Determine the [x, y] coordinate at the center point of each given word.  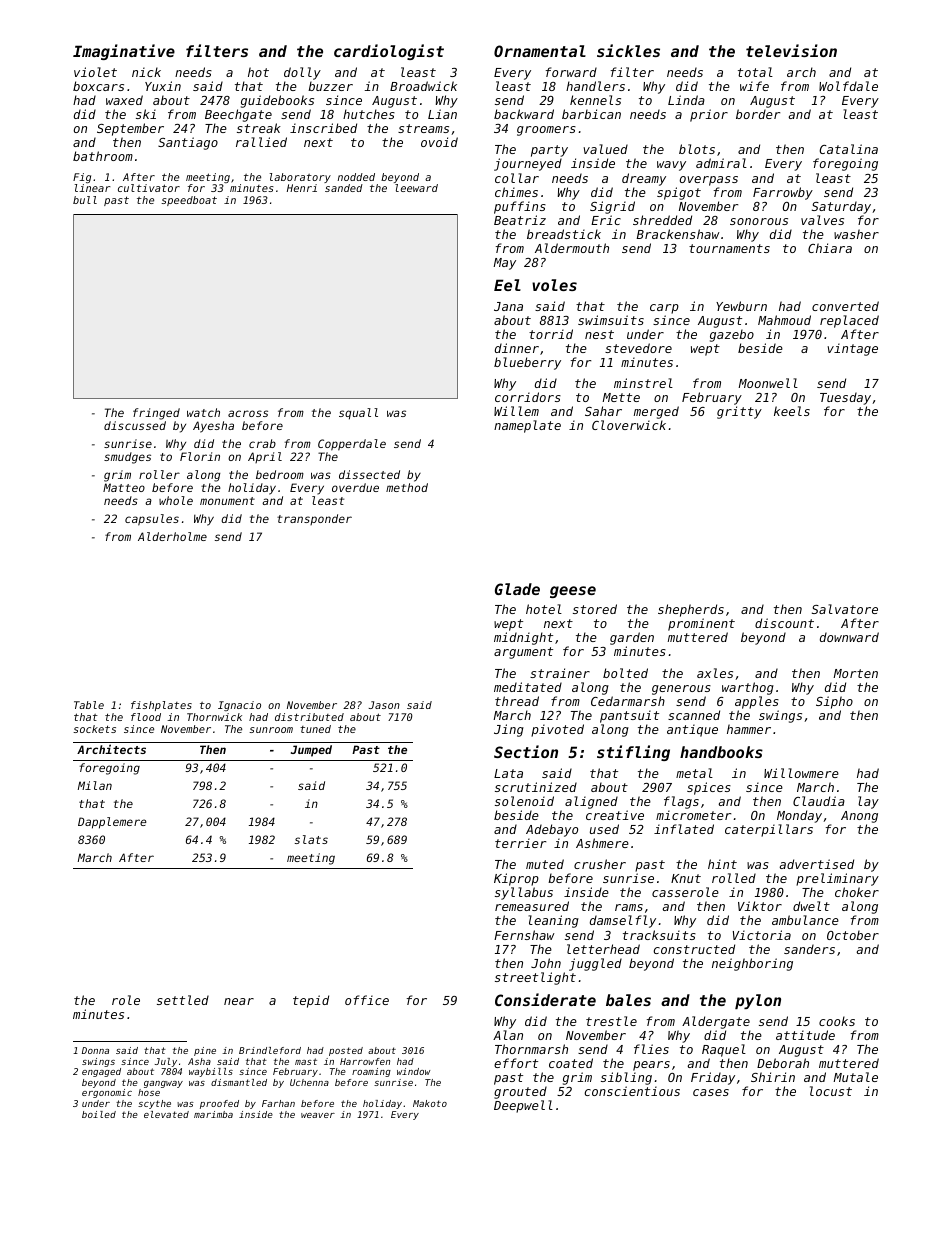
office [367, 1000]
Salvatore [845, 609]
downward [849, 637]
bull [85, 200]
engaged [101, 1072]
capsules [152, 520]
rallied [261, 142]
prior [709, 115]
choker [857, 892]
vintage [852, 349]
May [504, 264]
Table [89, 705]
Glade [517, 589]
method [407, 487]
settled [183, 1000]
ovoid [439, 142]
